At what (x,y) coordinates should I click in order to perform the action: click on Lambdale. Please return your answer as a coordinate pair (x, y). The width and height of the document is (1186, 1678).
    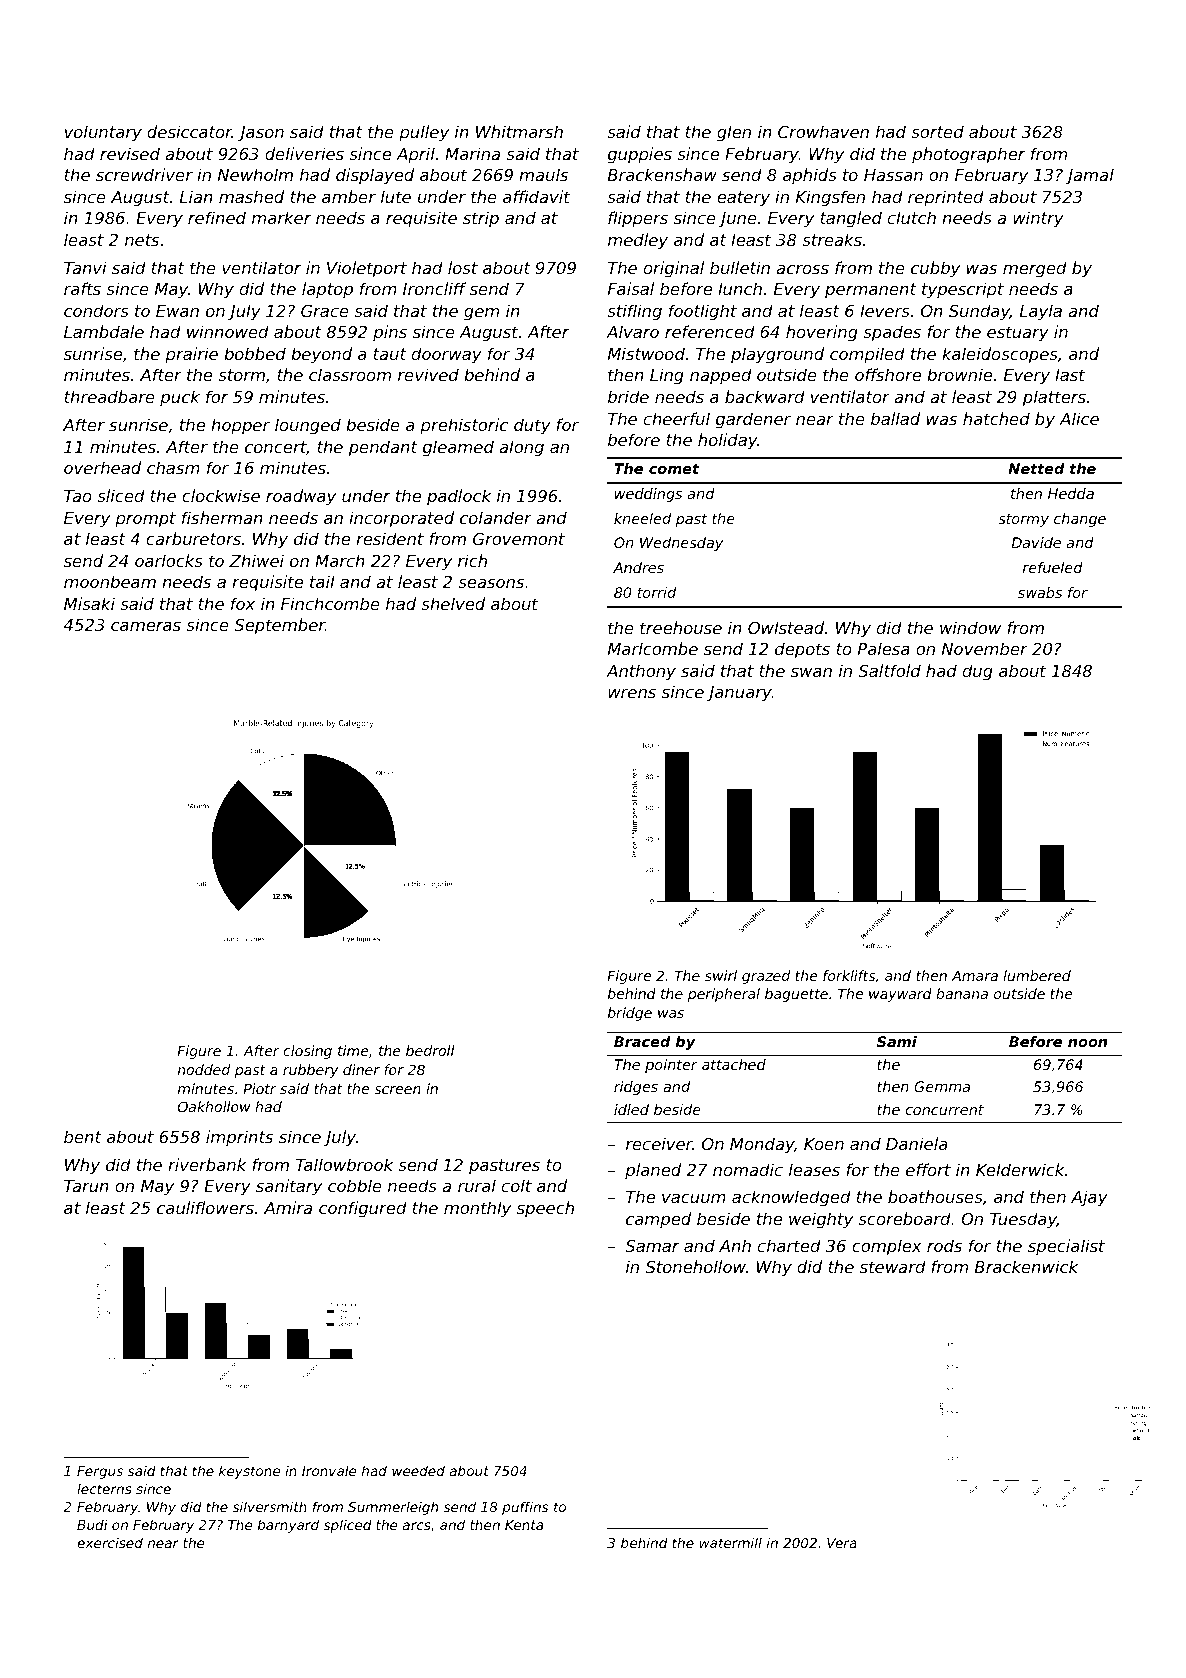
    Looking at the image, I should click on (104, 331).
